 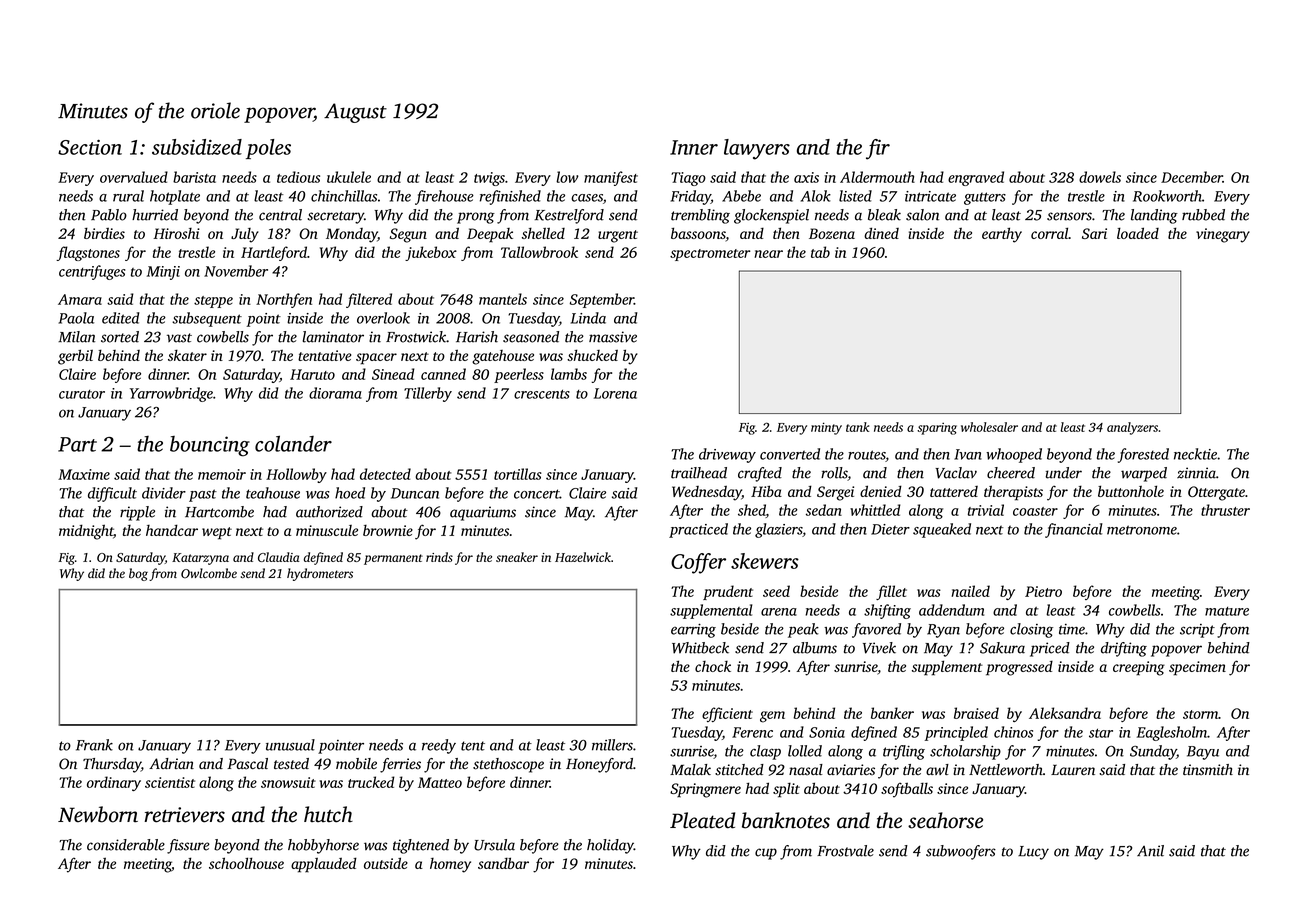 What do you see at coordinates (942, 530) in the image?
I see `squeaked` at bounding box center [942, 530].
